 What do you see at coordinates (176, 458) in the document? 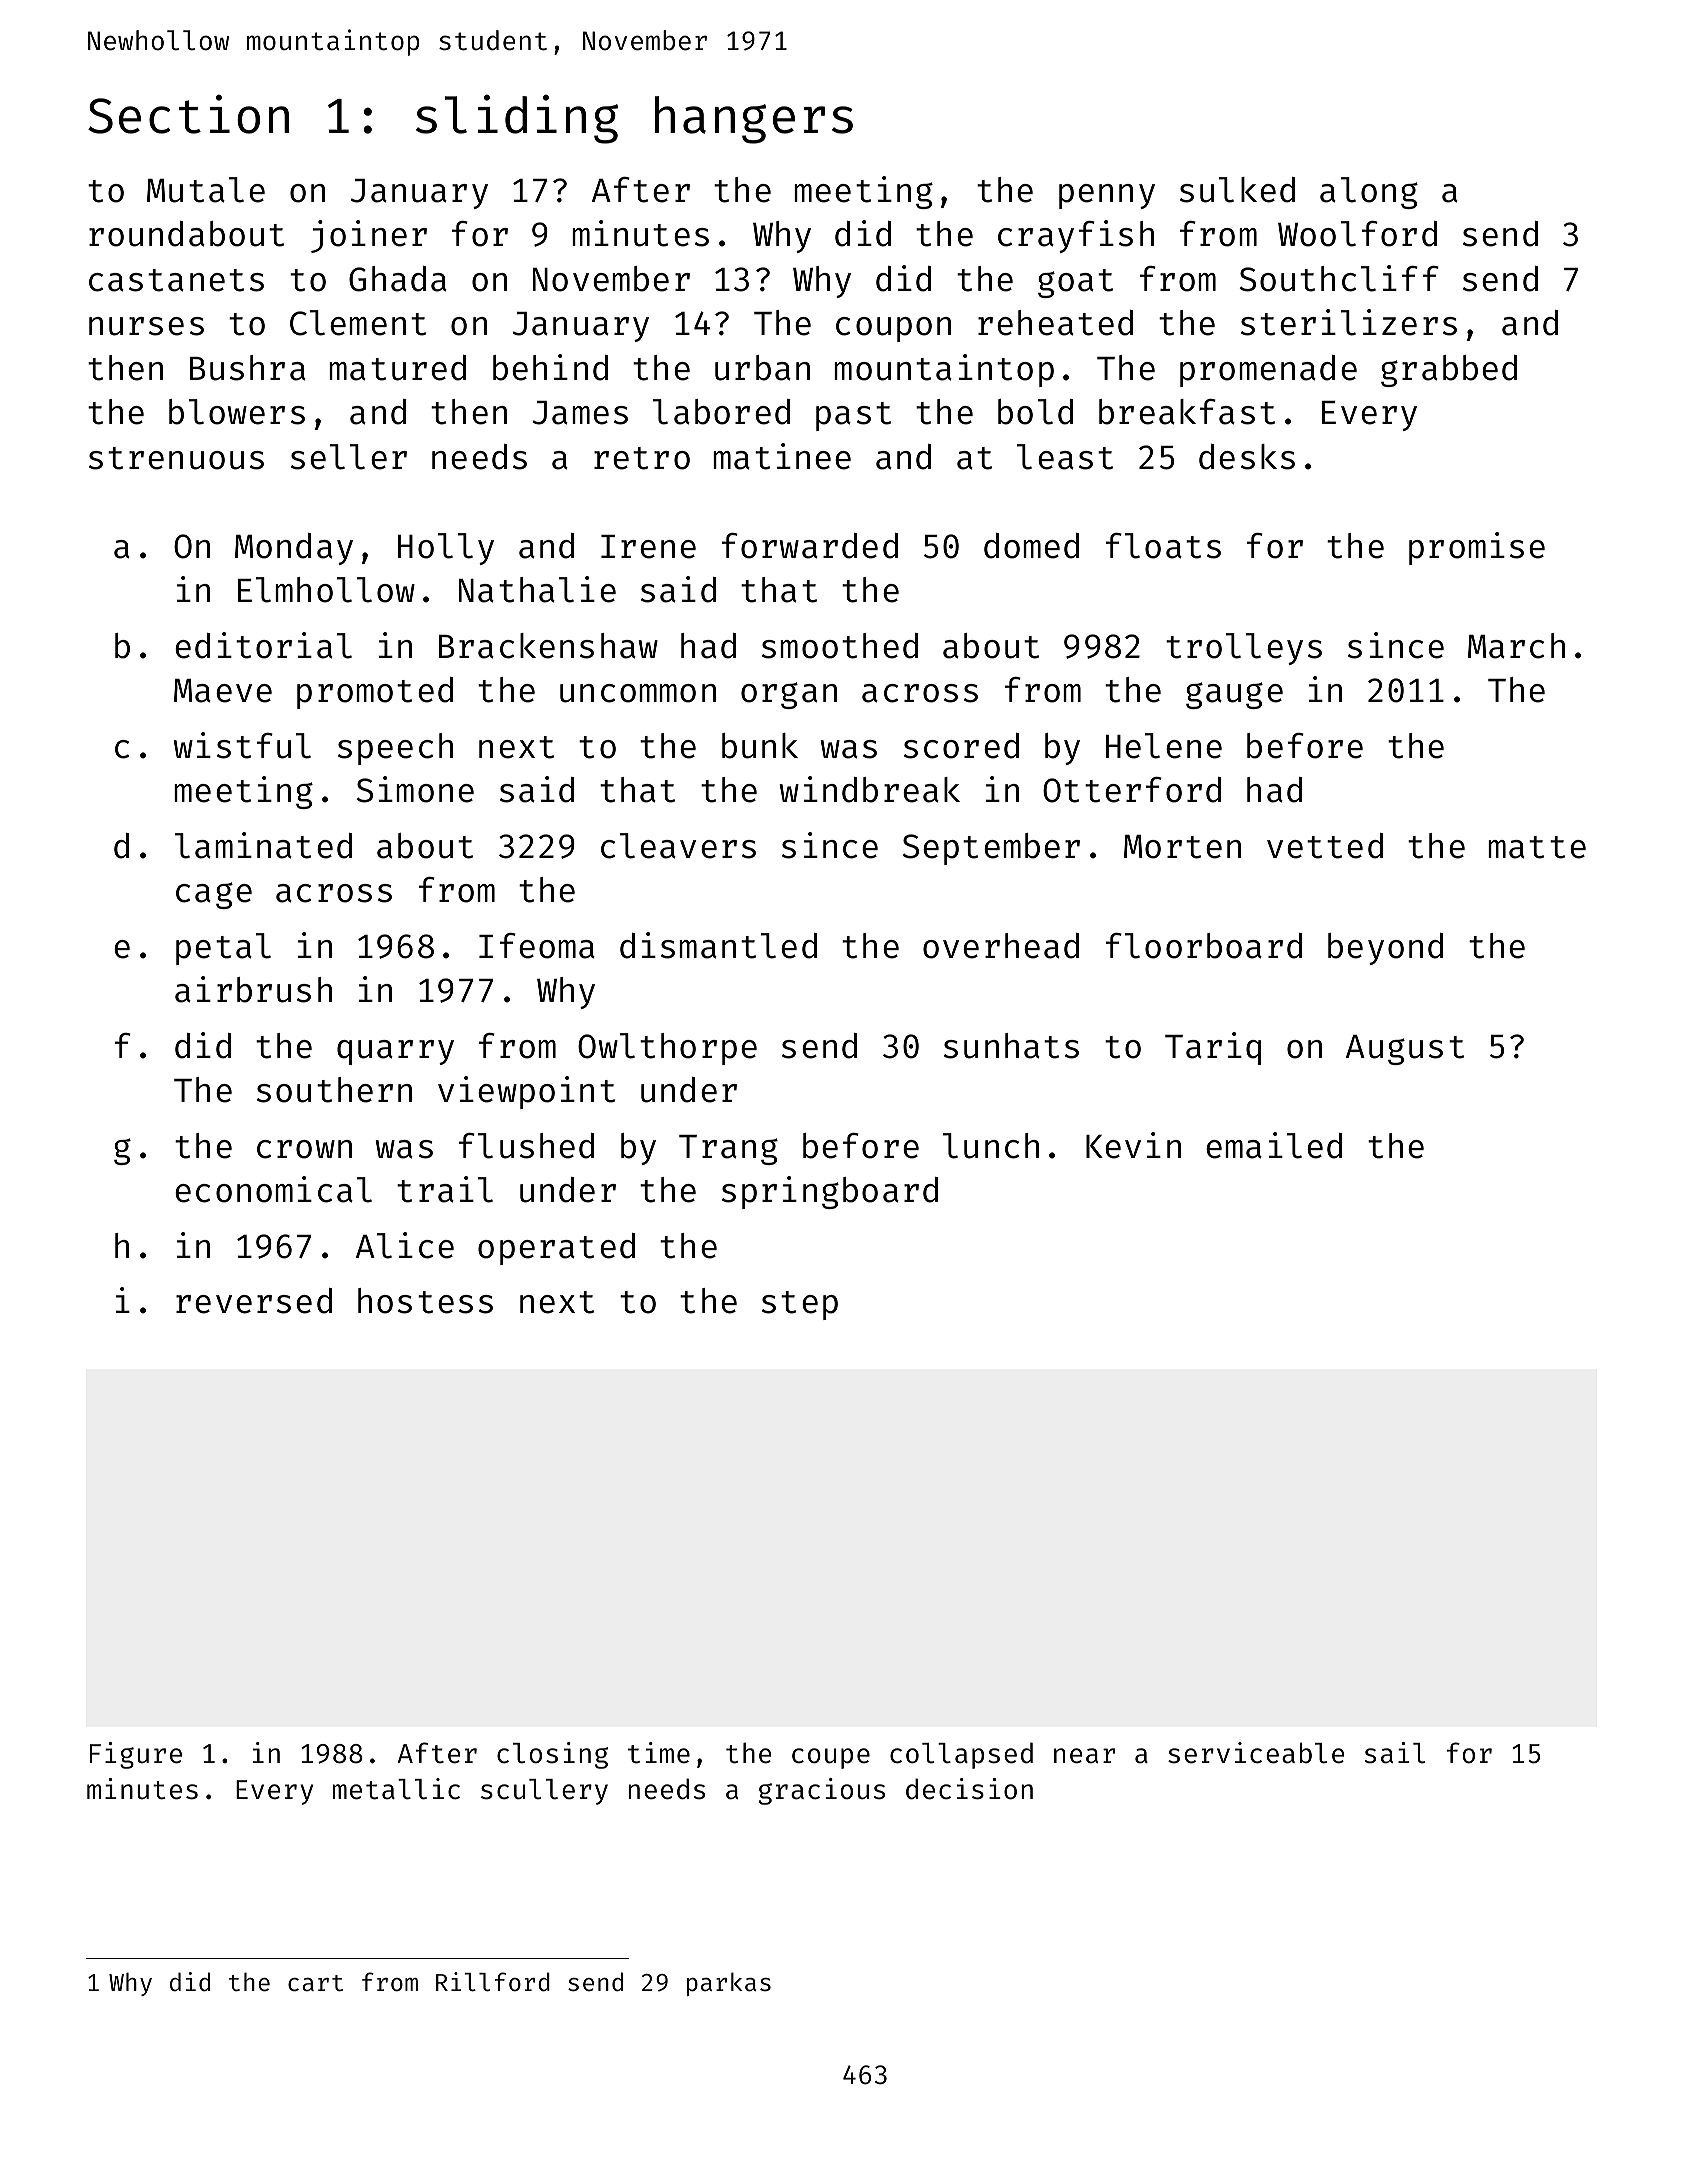
I see `strenuous` at bounding box center [176, 458].
